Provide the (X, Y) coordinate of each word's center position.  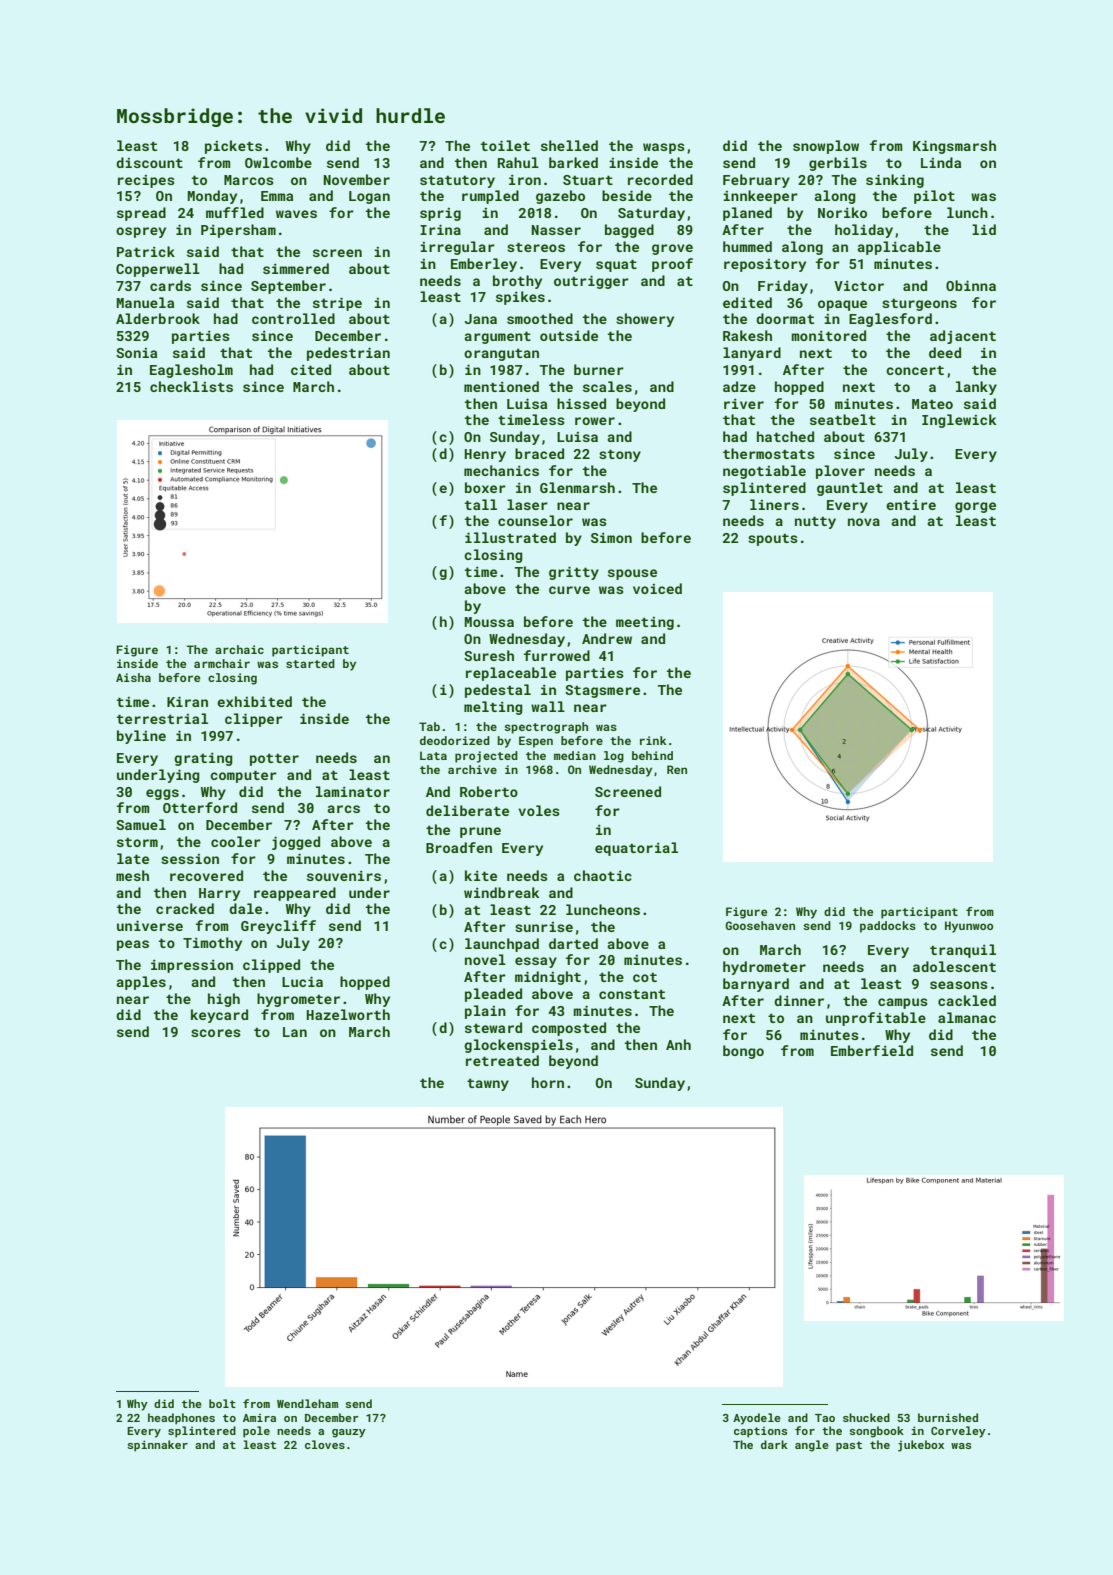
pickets (233, 147)
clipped (271, 966)
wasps (664, 148)
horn (548, 1082)
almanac (967, 1017)
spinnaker (157, 1446)
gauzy (349, 1433)
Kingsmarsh (954, 147)
